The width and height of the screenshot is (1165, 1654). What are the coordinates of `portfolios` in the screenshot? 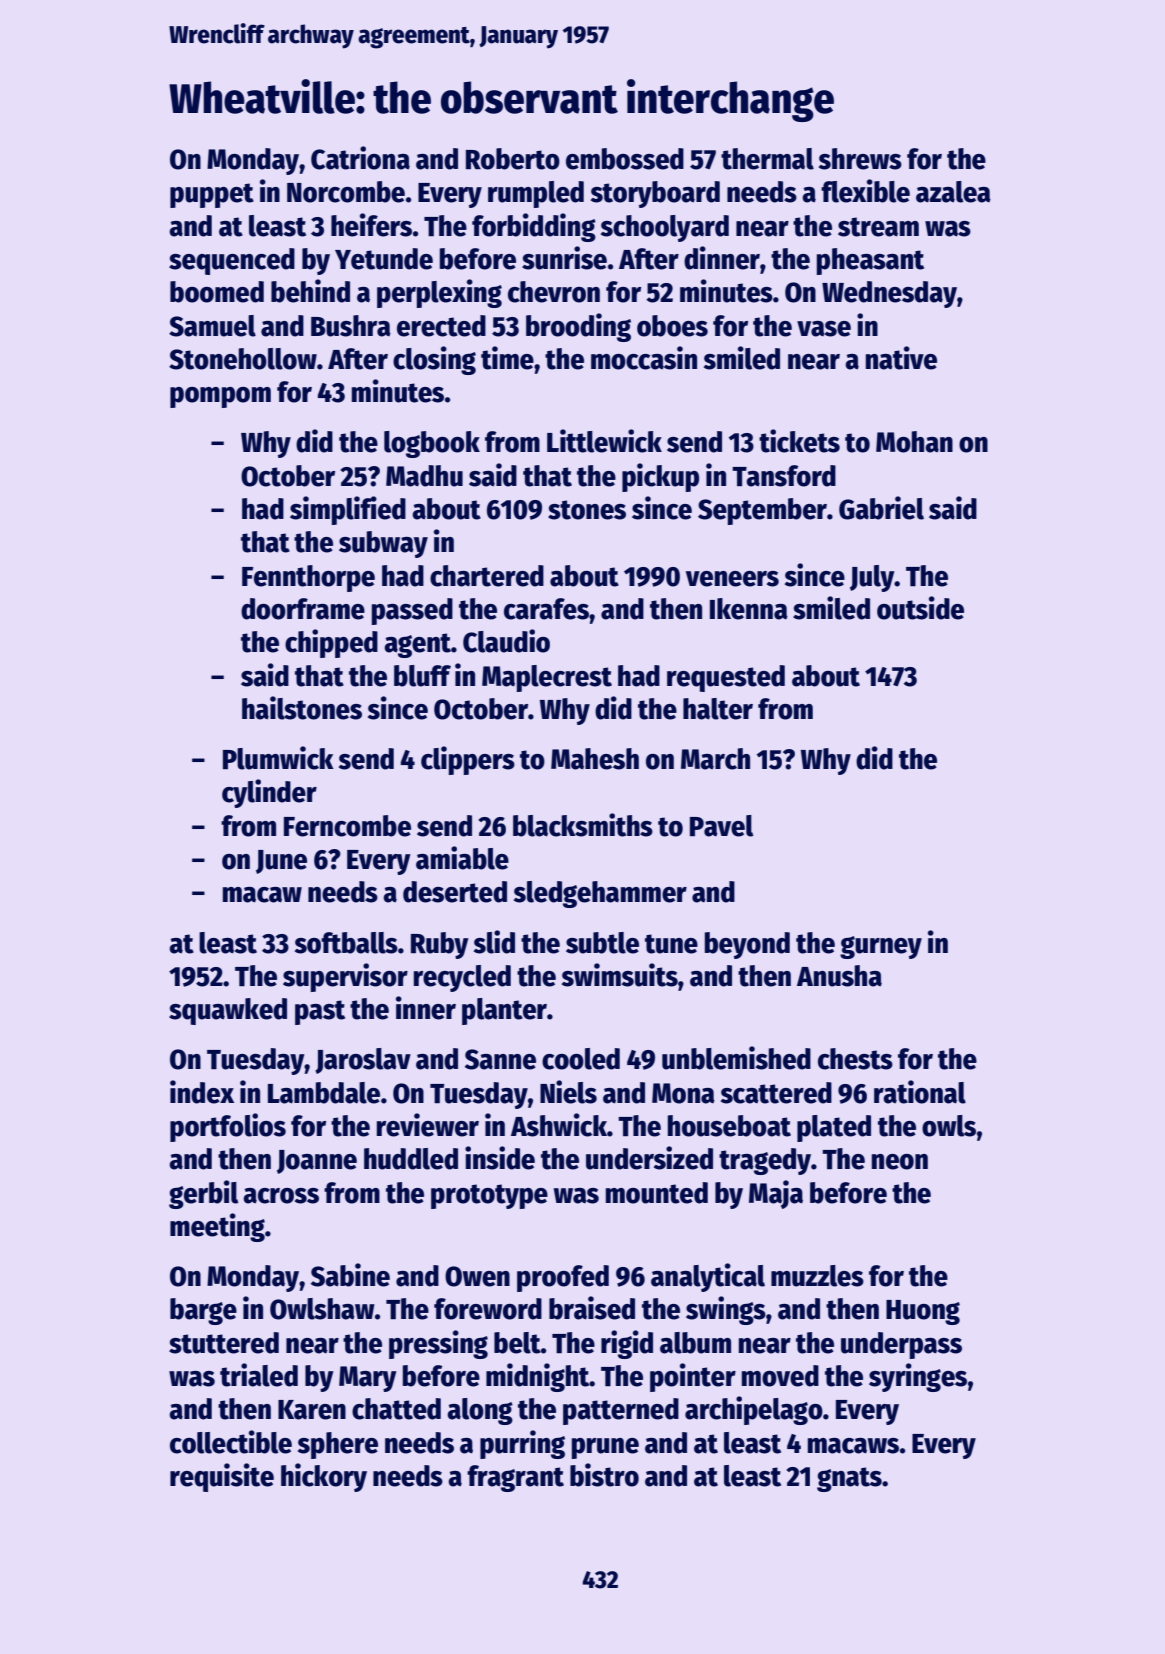 It's located at (228, 1127).
